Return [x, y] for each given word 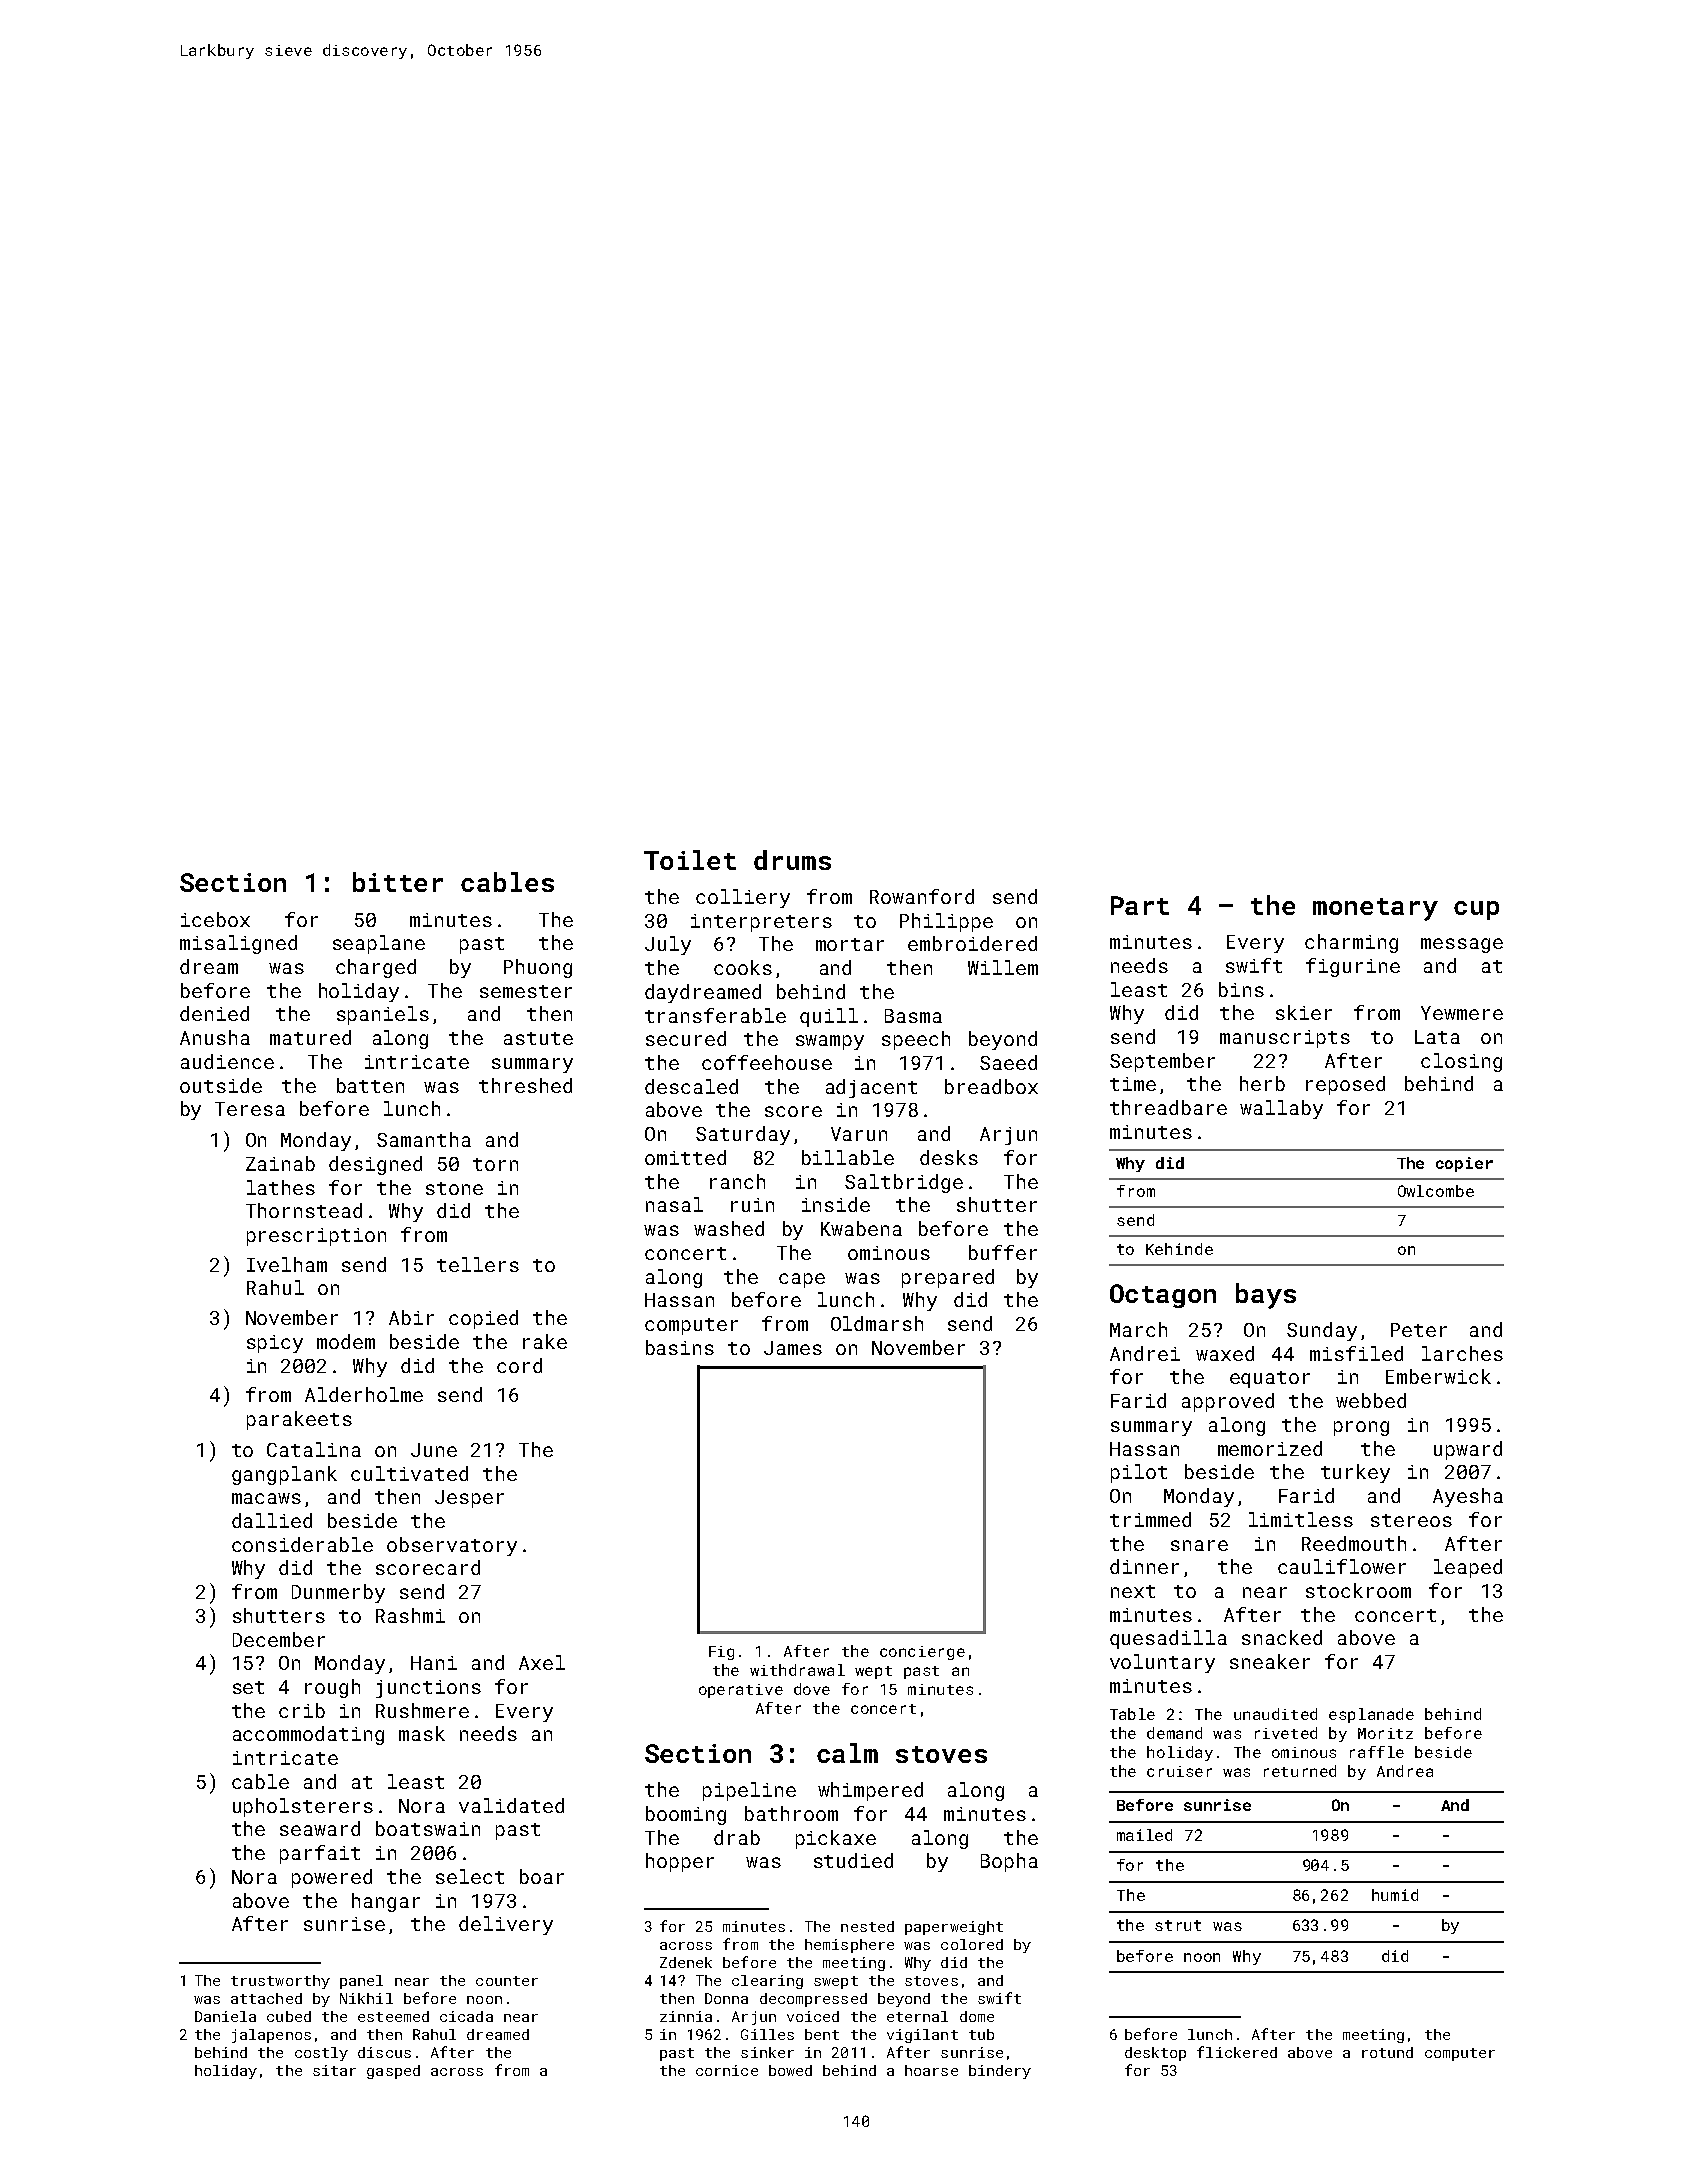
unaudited [1275, 1714]
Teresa [250, 1109]
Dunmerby [338, 1593]
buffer [1003, 1252]
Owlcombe [1436, 1191]
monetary [1375, 909]
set [248, 1687]
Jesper [469, 1499]
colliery [743, 898]
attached [266, 1998]
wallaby [1281, 1109]
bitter [398, 882]
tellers [478, 1264]
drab [737, 1837]
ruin [752, 1205]
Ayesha [1468, 1497]
